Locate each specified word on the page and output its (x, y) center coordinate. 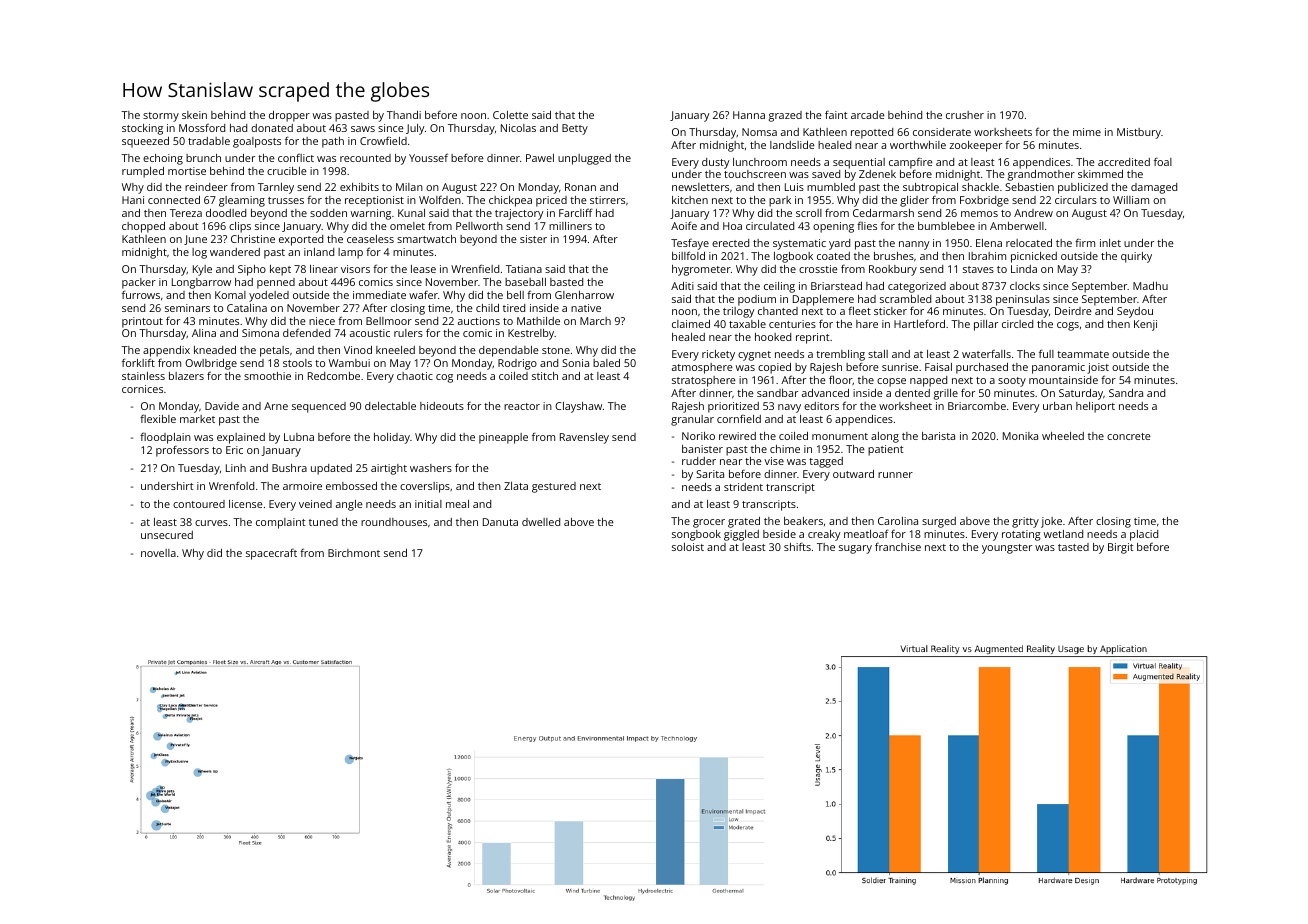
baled (606, 363)
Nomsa (759, 132)
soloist (688, 547)
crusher (965, 115)
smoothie (267, 376)
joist (1098, 368)
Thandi (404, 115)
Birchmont (354, 553)
